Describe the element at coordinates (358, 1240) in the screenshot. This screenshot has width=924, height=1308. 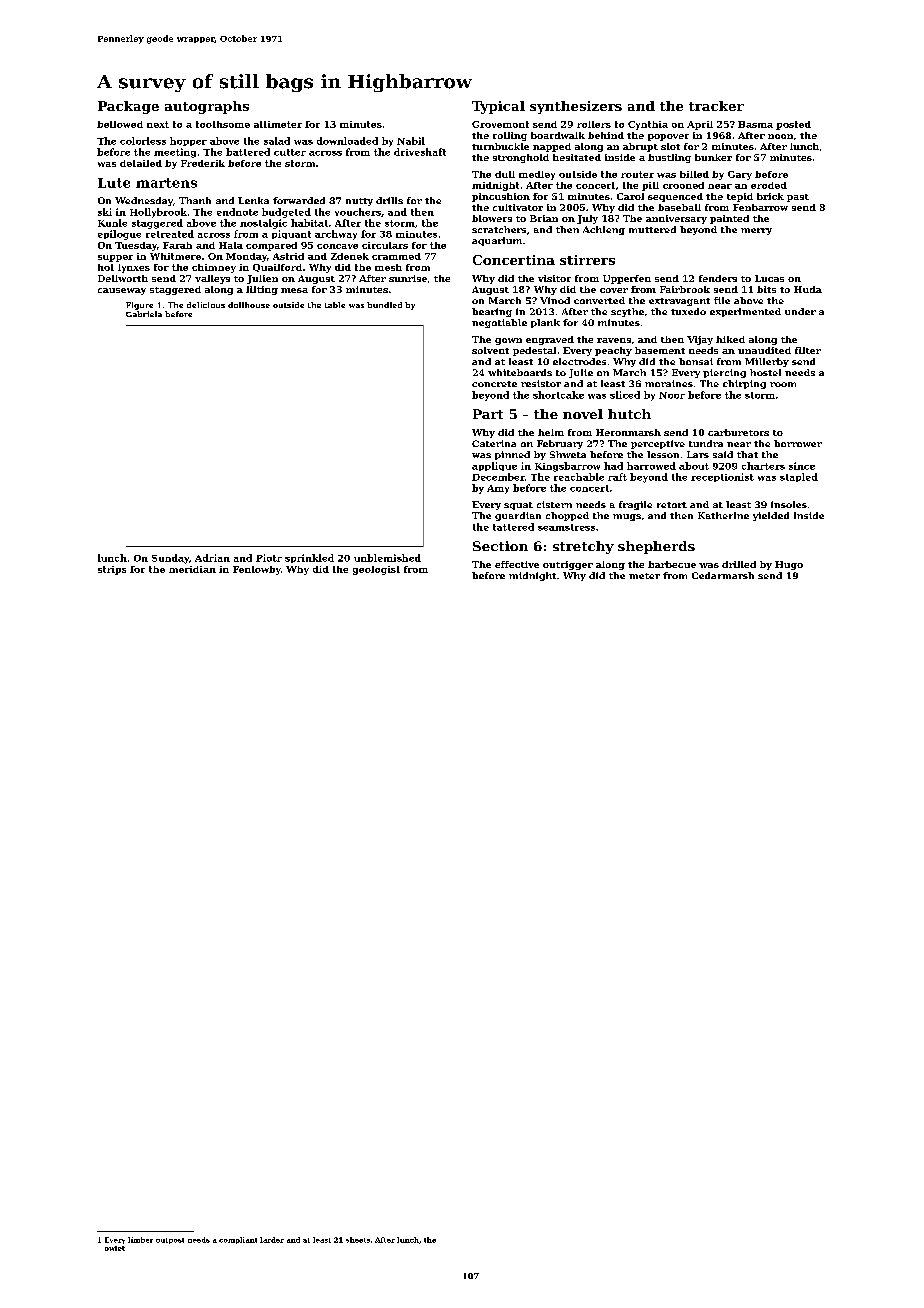
I see `sheets` at that location.
